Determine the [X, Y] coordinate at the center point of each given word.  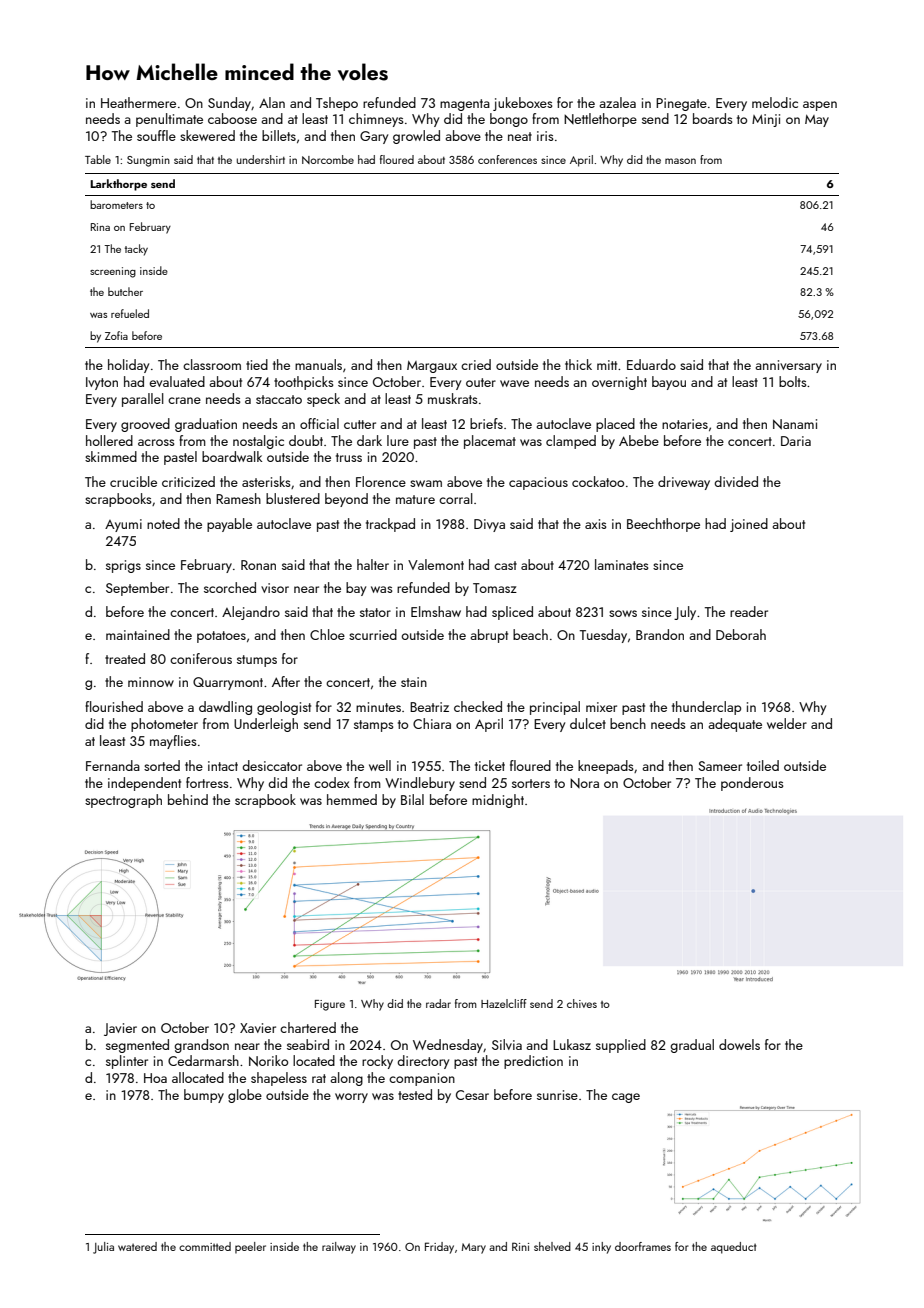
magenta [465, 105]
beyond [346, 500]
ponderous [752, 784]
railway [339, 1248]
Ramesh [238, 498]
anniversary [788, 366]
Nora [584, 783]
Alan [272, 102]
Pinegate [681, 104]
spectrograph [123, 801]
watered [137, 1246]
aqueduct [734, 1248]
